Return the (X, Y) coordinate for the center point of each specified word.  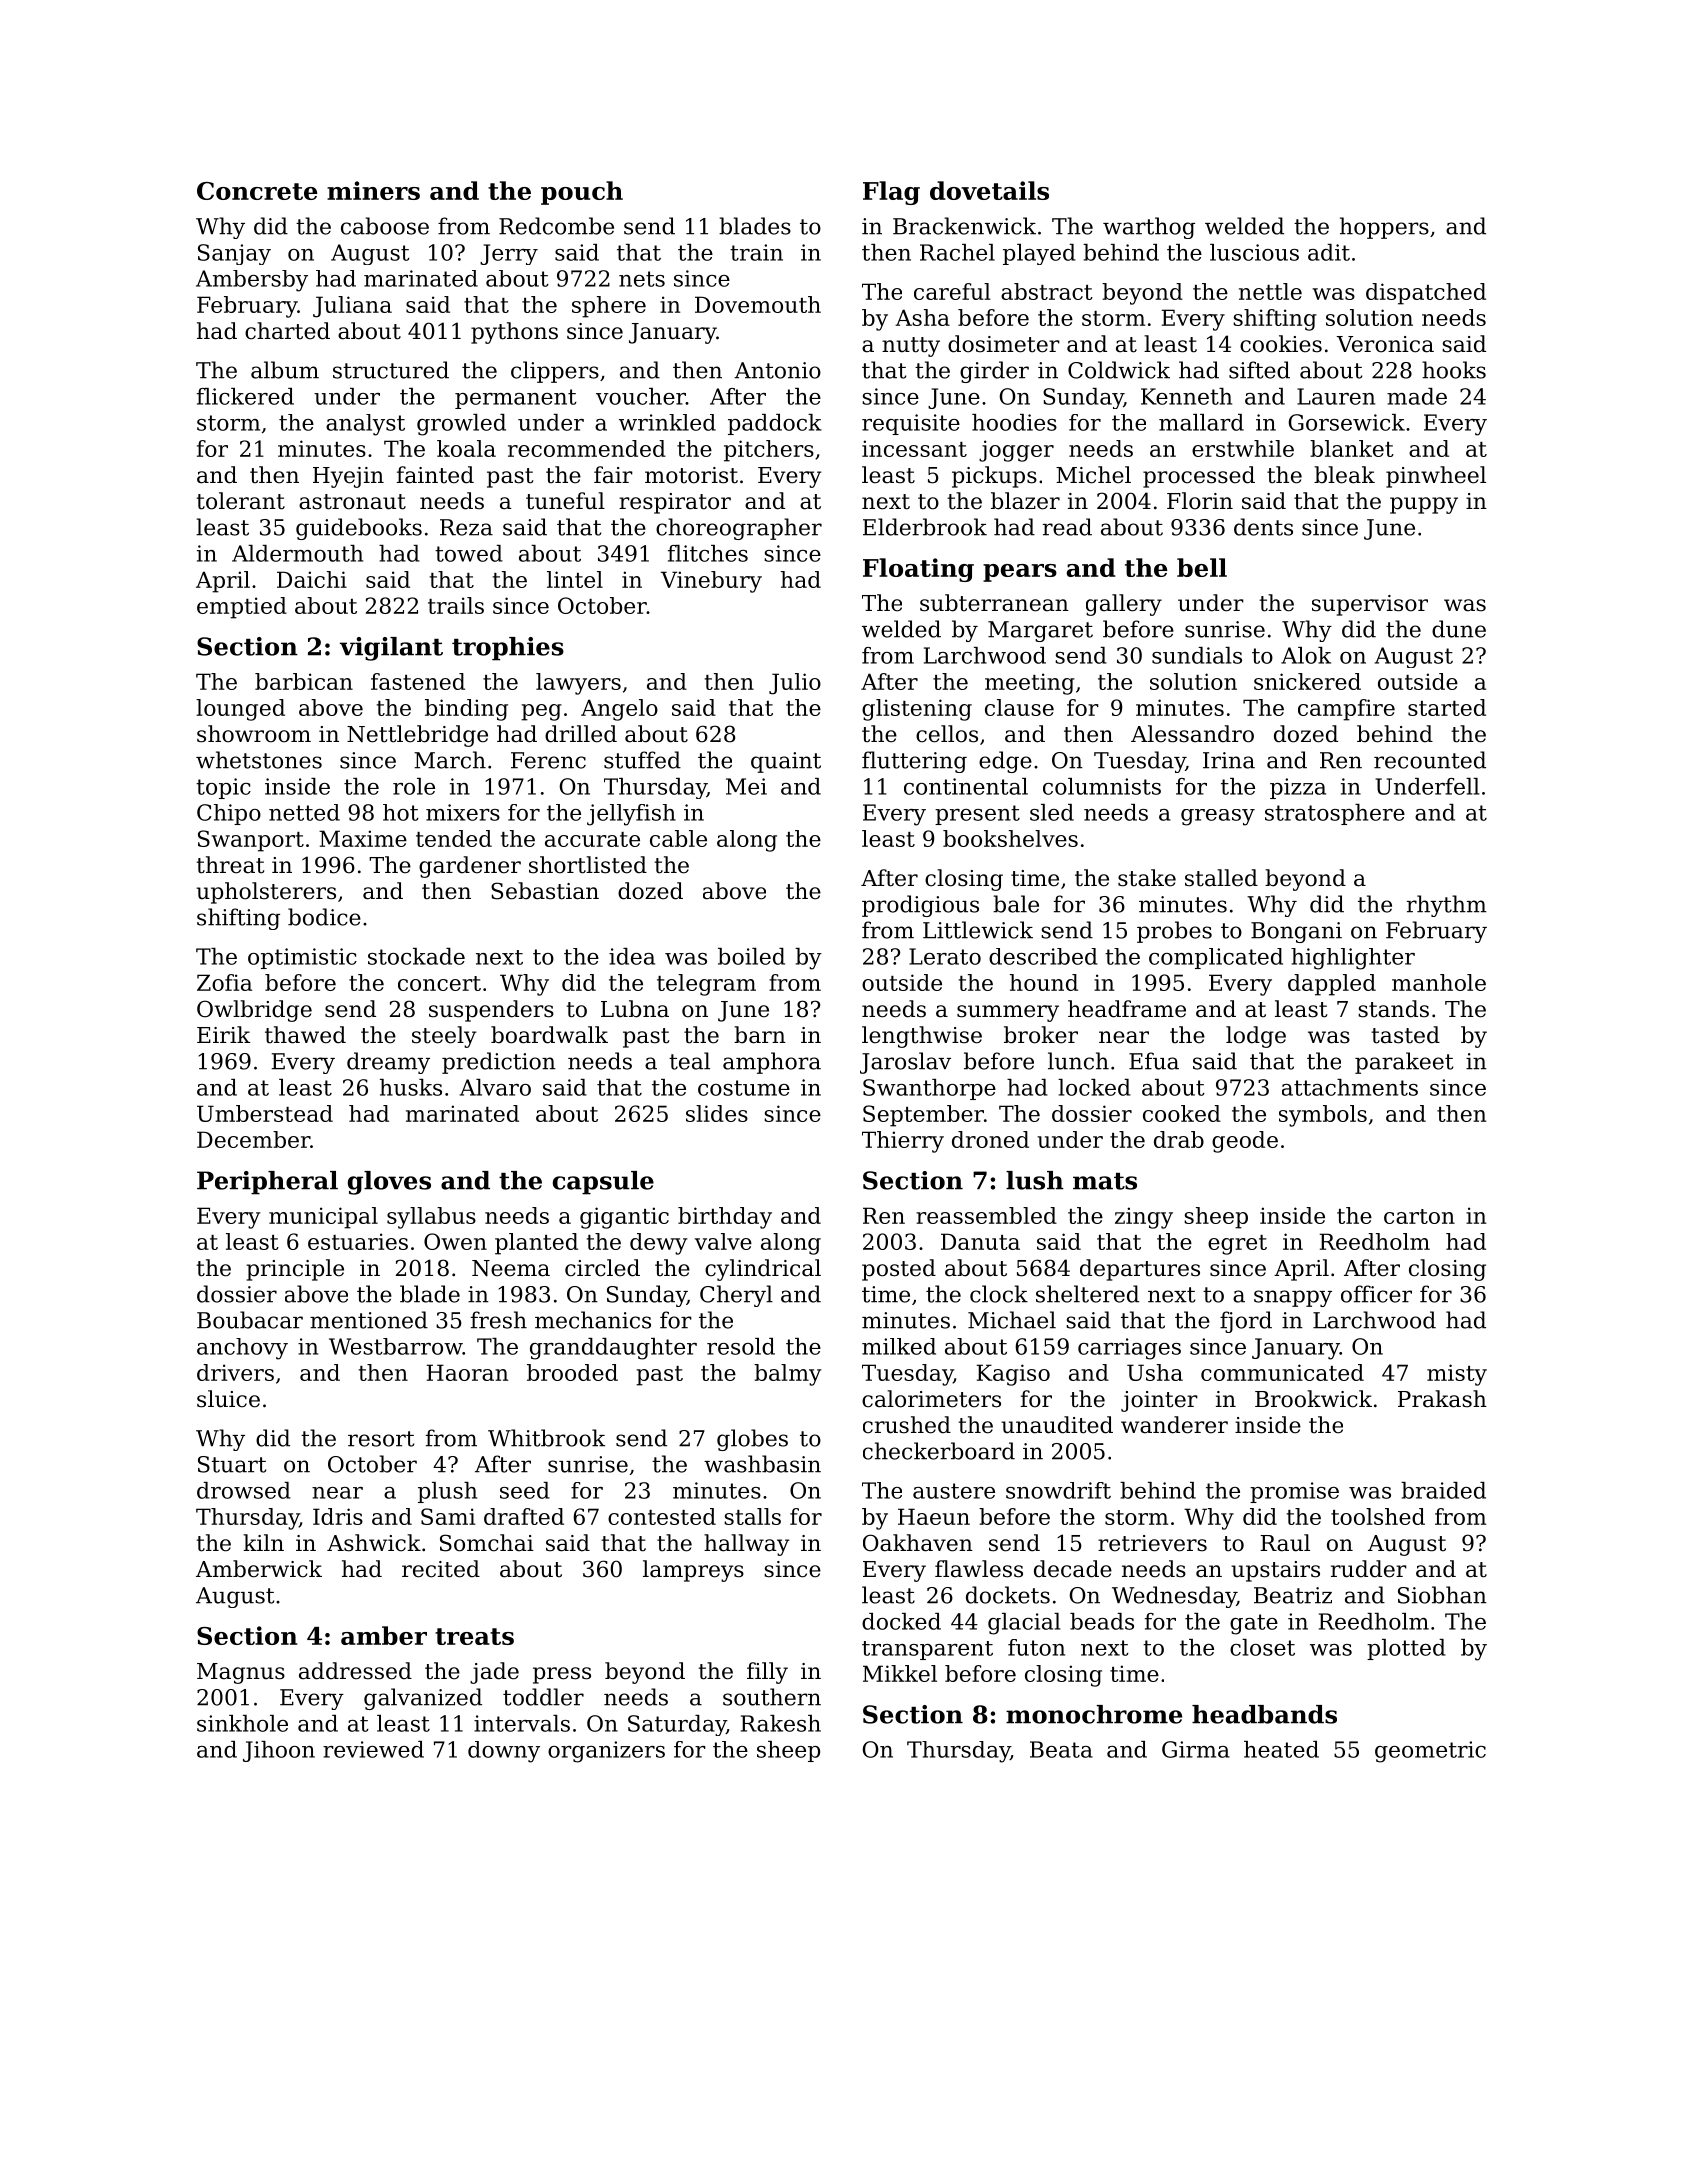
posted (899, 1270)
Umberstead (265, 1113)
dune (1459, 629)
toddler (543, 1697)
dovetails (989, 190)
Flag (891, 193)
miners (373, 190)
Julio (795, 684)
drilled (581, 734)
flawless (979, 1569)
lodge (1256, 1037)
